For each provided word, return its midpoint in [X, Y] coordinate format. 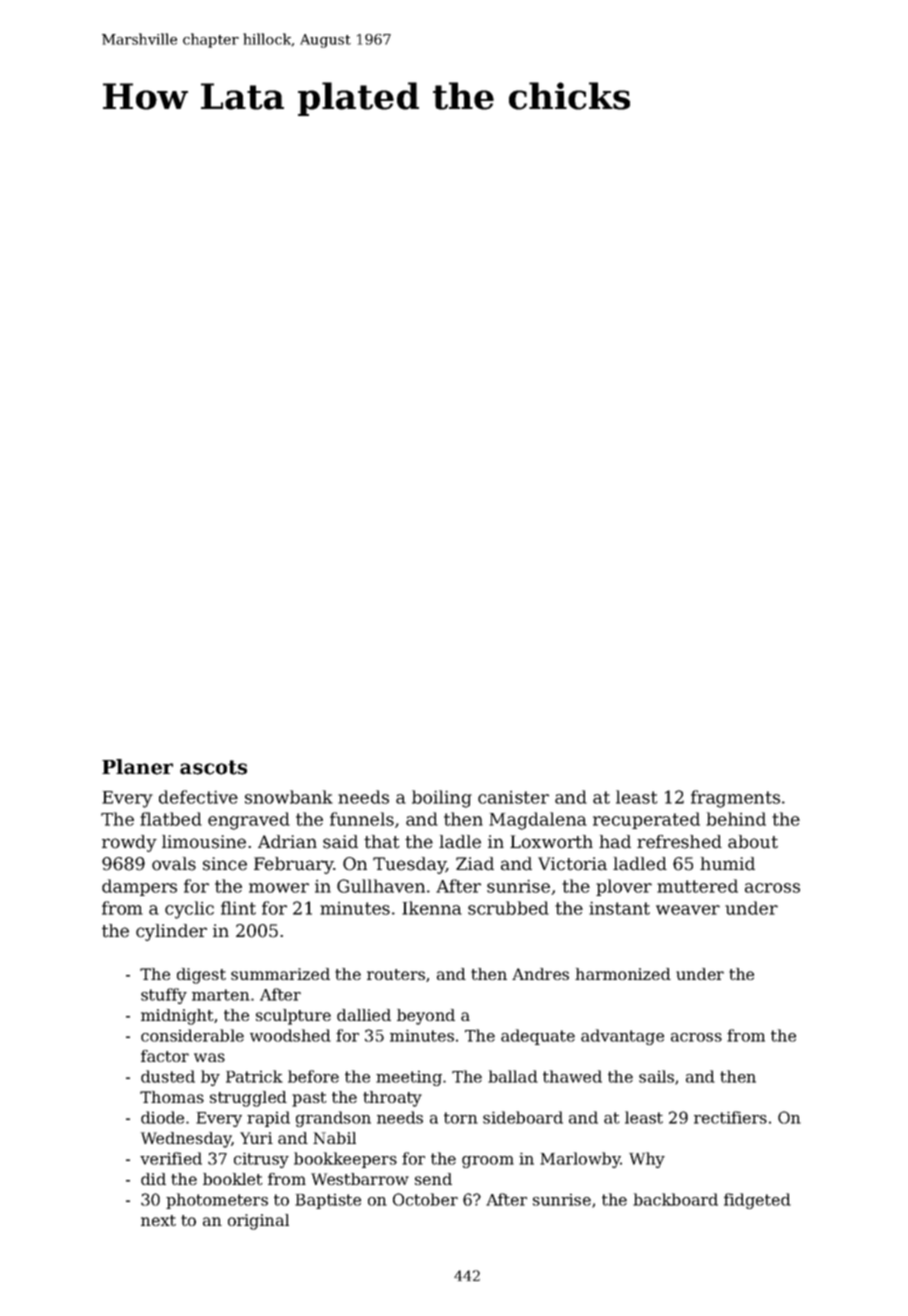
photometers [217, 1201]
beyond [426, 1017]
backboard [675, 1199]
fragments [735, 799]
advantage [622, 1037]
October [425, 1199]
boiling [442, 799]
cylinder [171, 932]
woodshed [290, 1035]
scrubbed [508, 908]
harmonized [623, 974]
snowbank [289, 797]
